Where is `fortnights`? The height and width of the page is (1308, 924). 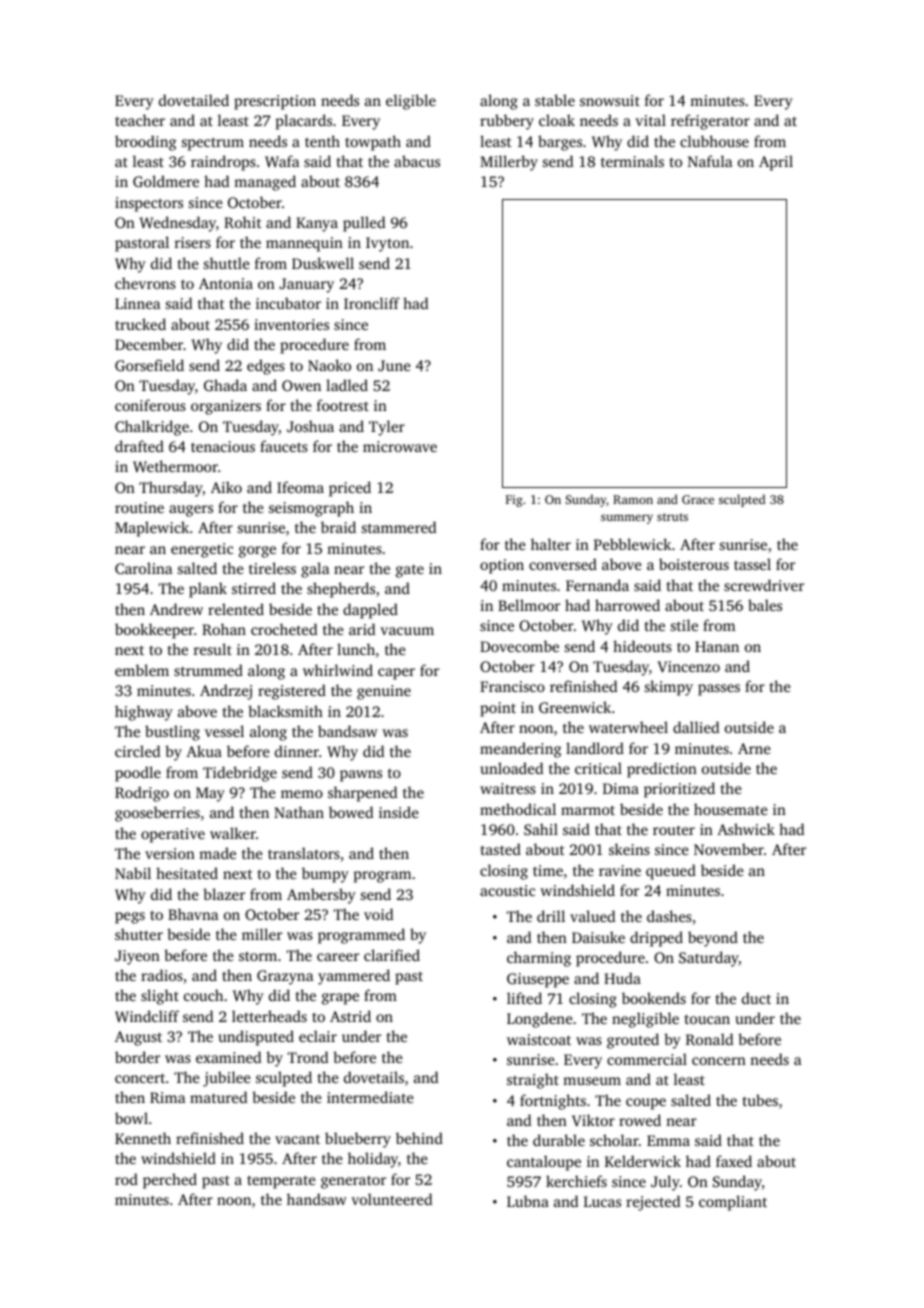 fortnights is located at coordinates (553, 1102).
